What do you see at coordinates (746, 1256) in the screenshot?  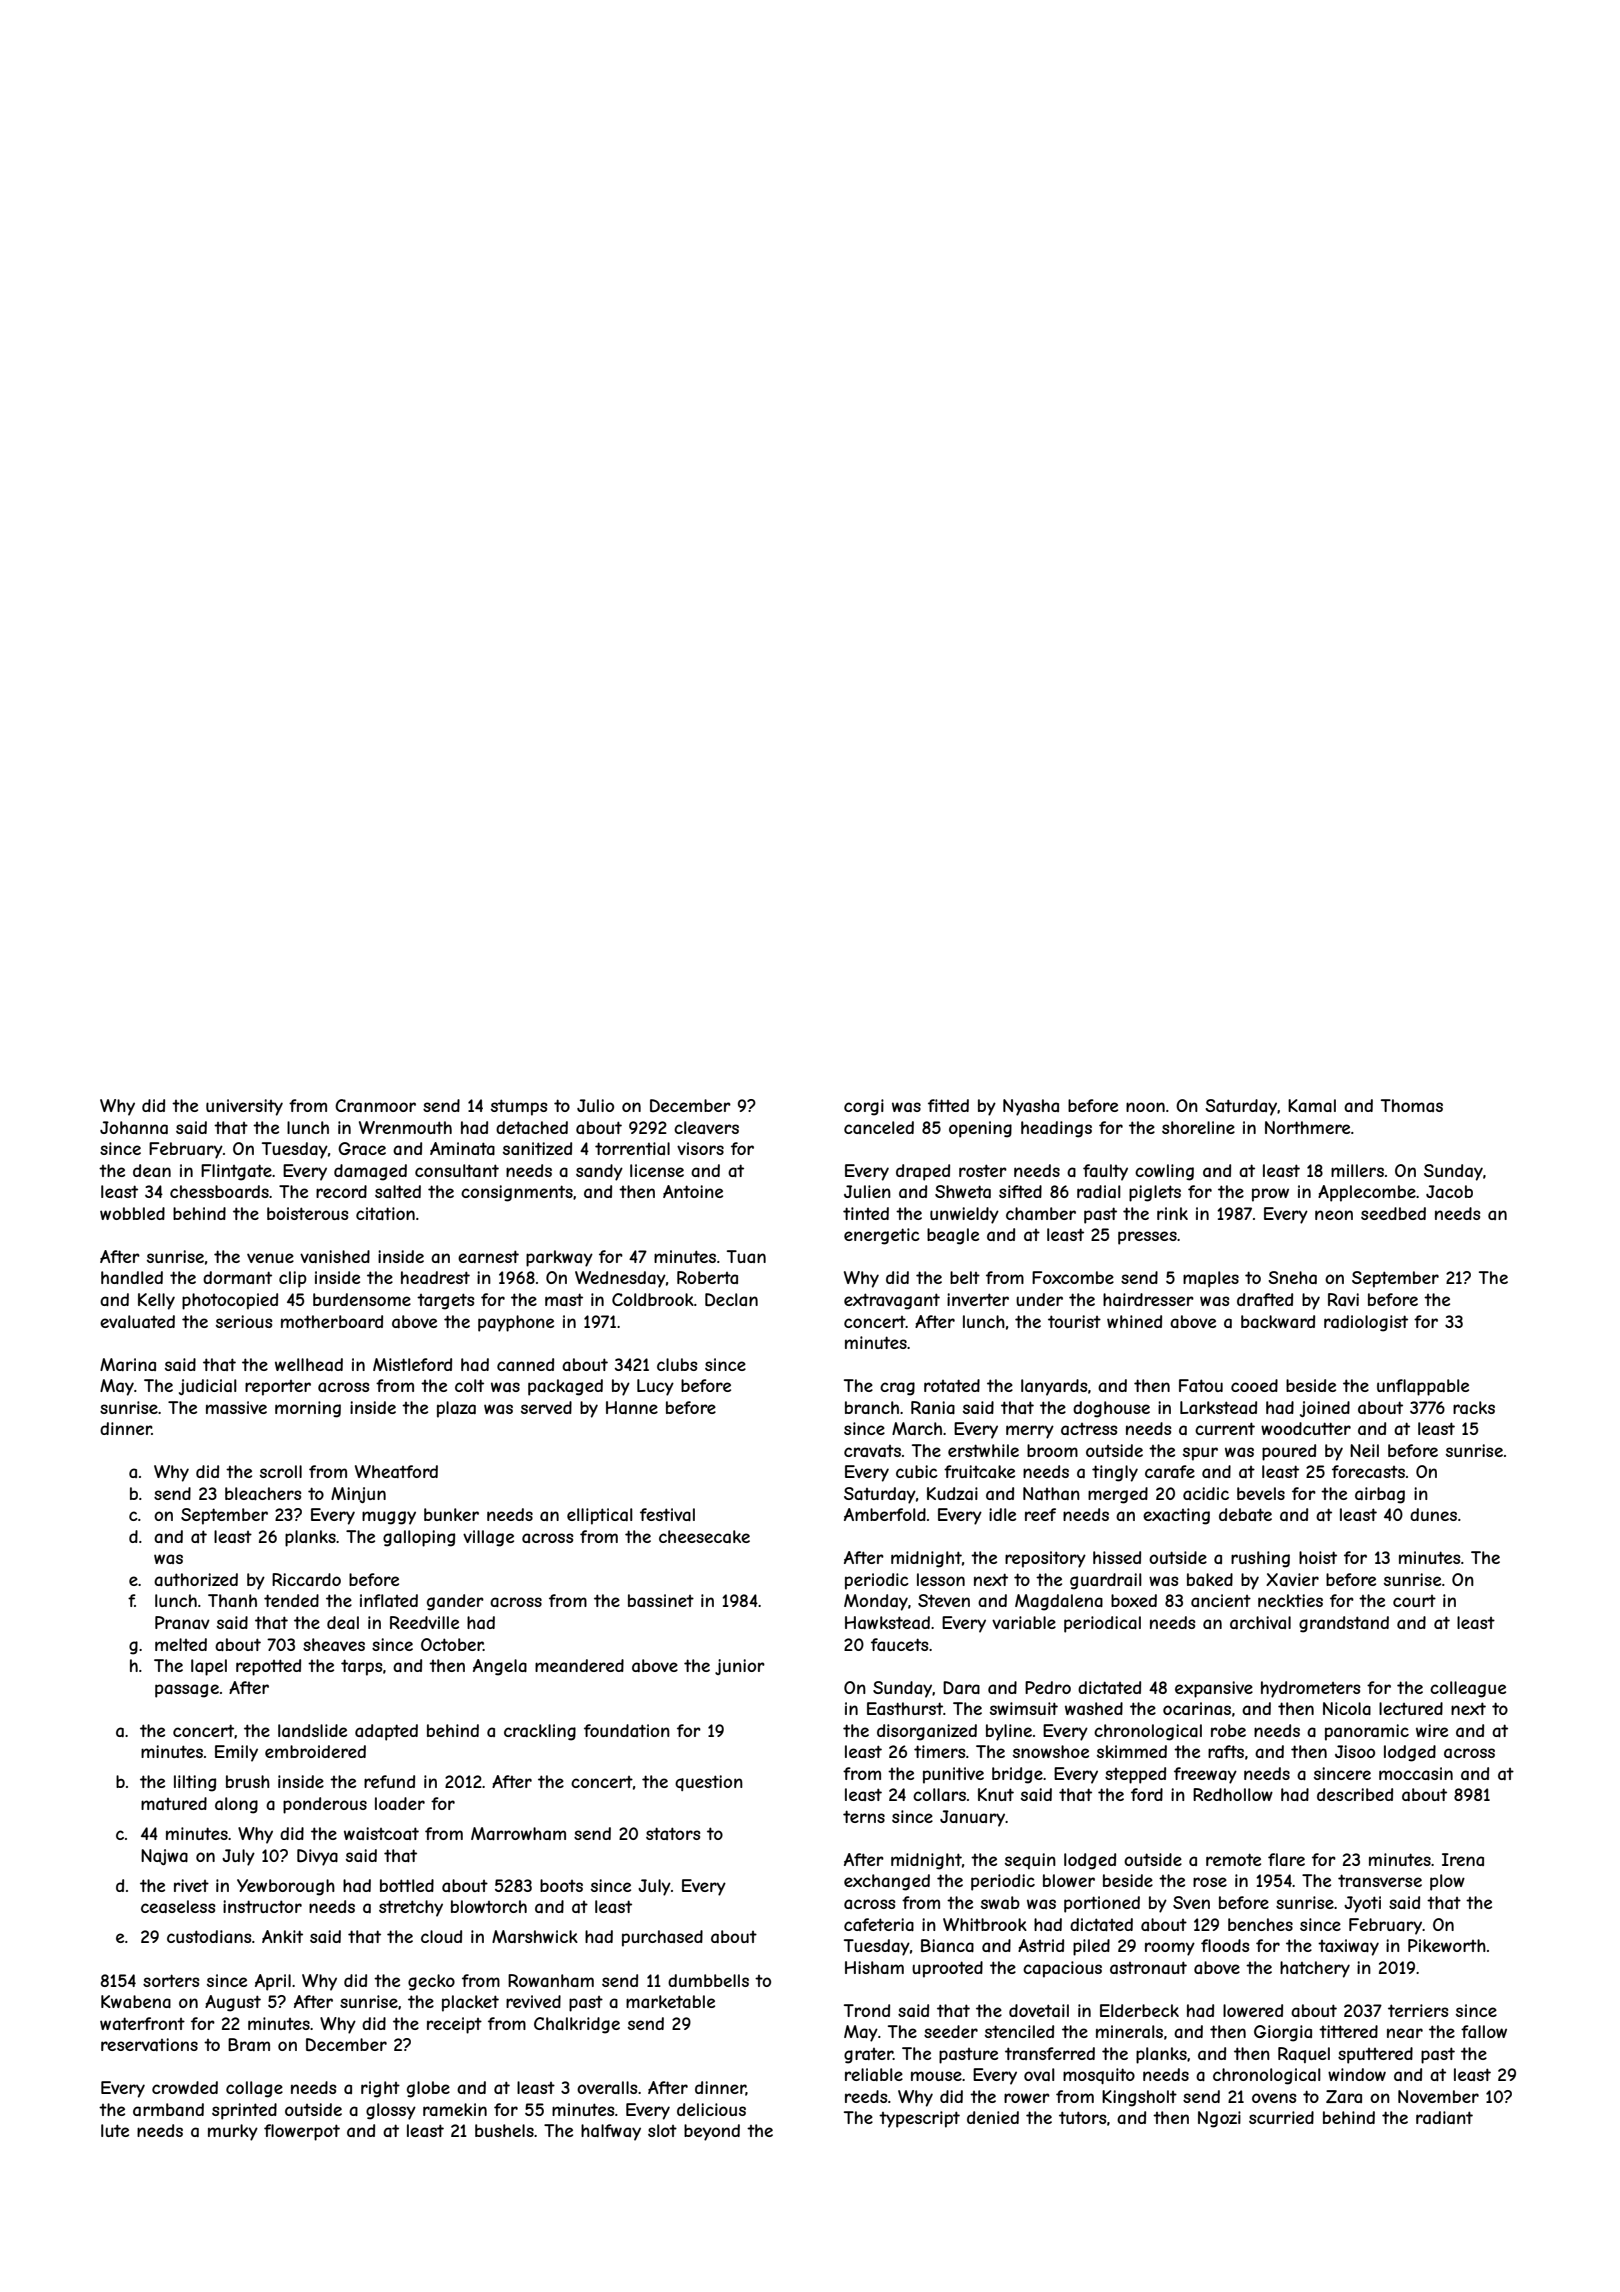 I see `Tuan` at bounding box center [746, 1256].
